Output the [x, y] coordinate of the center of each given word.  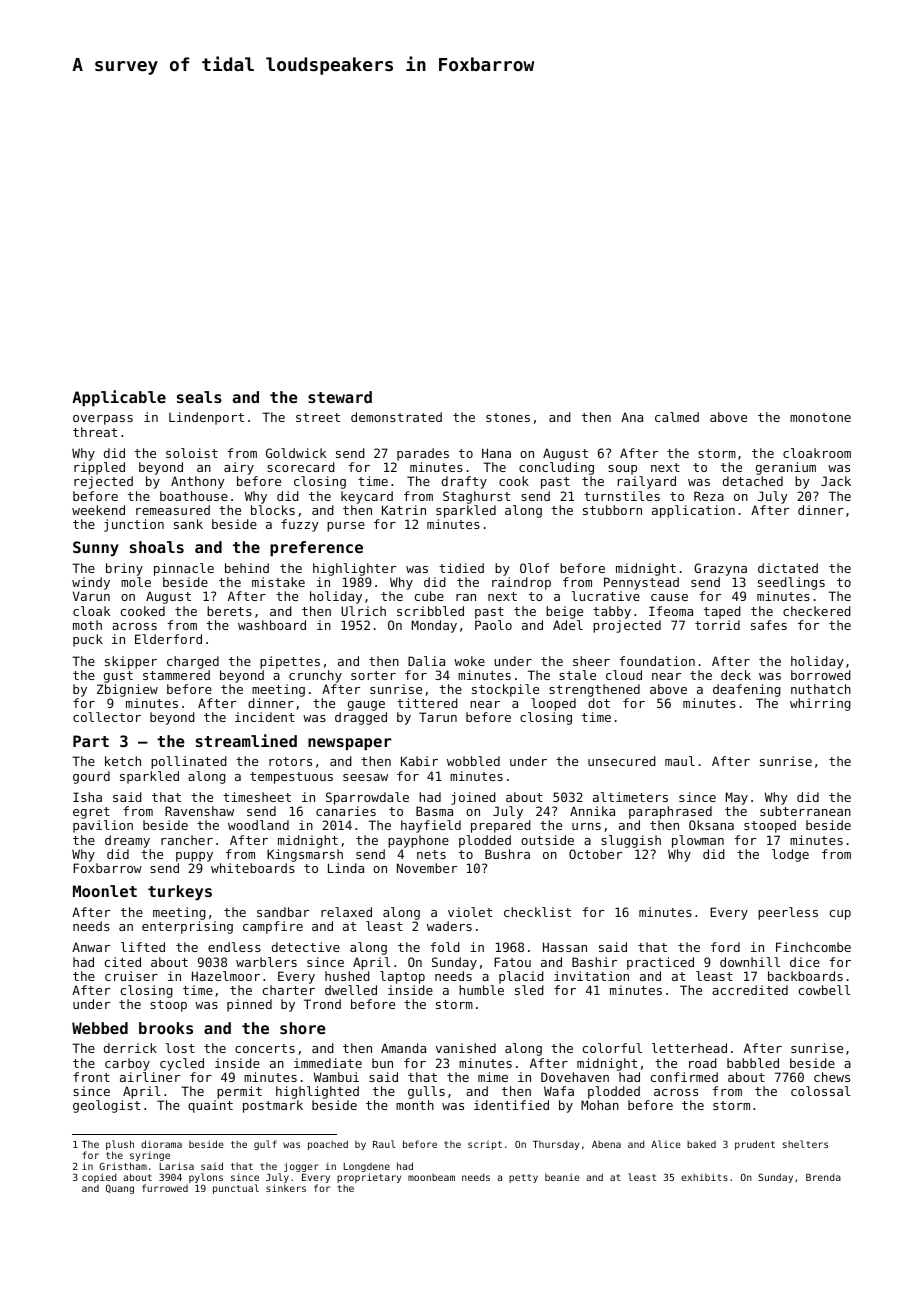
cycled [182, 1064]
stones [508, 417]
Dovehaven [575, 1077]
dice [805, 962]
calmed [677, 417]
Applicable [119, 398]
